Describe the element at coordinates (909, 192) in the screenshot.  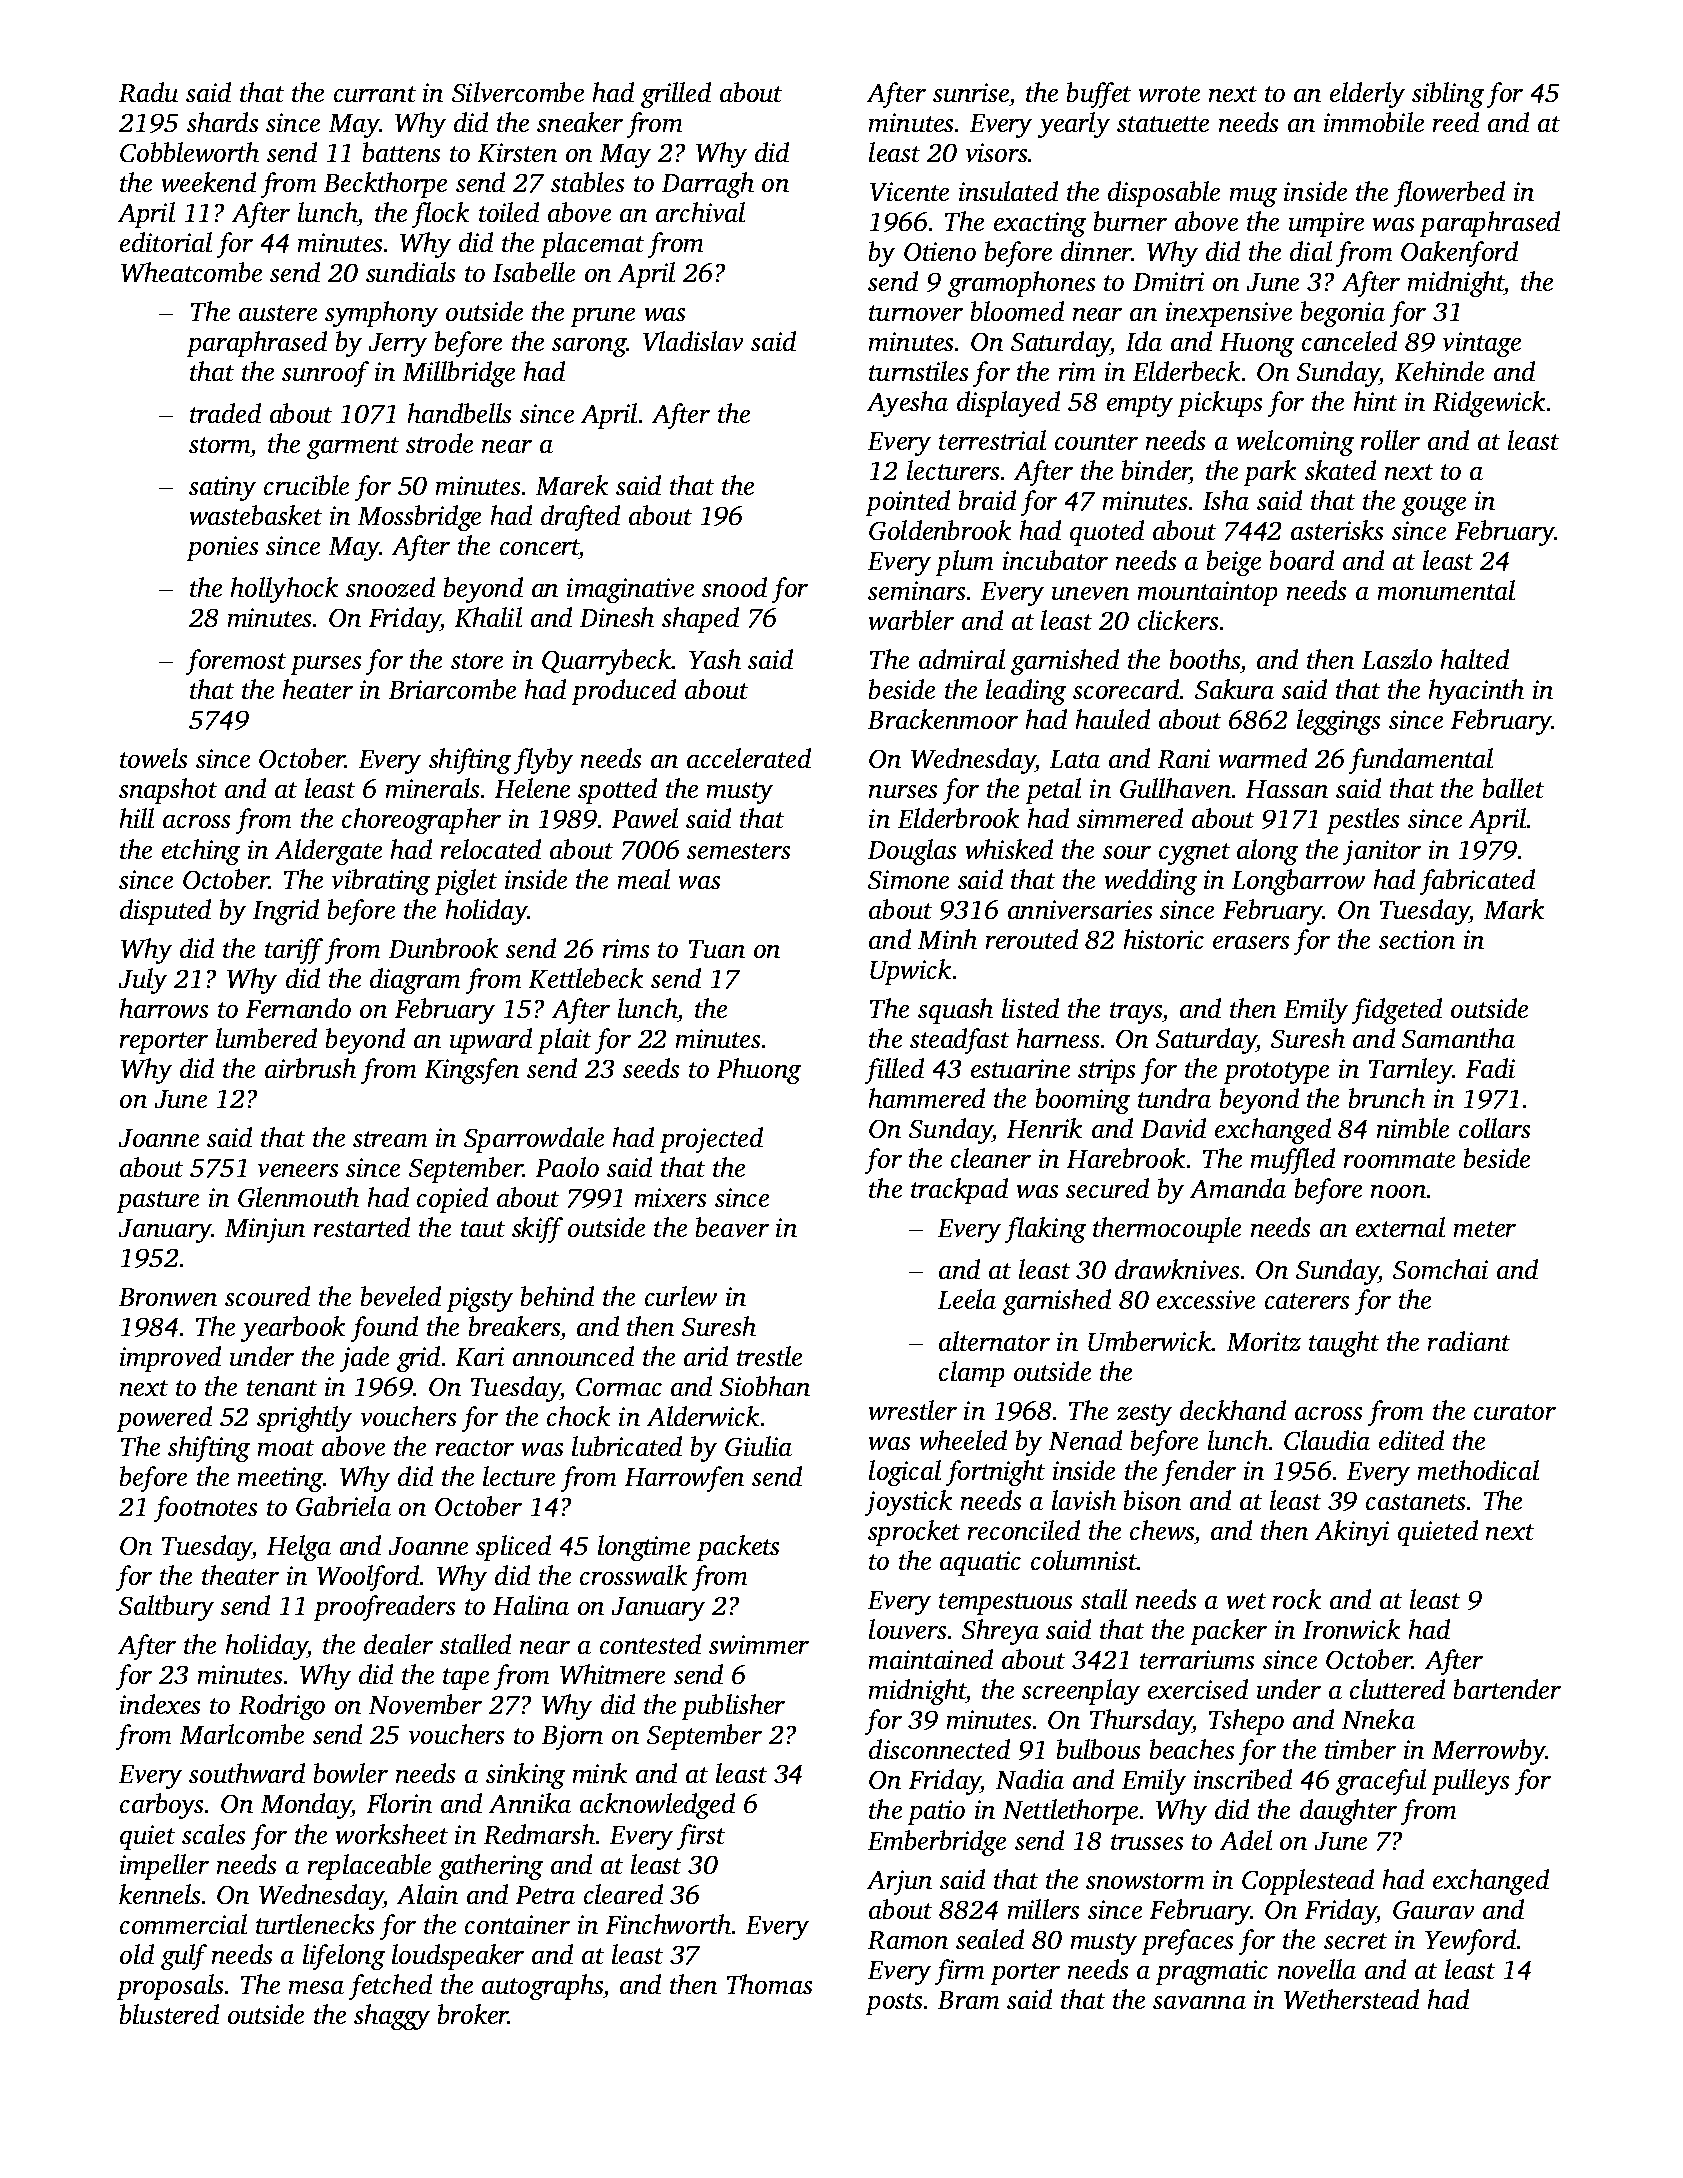
I see `Vicente` at that location.
